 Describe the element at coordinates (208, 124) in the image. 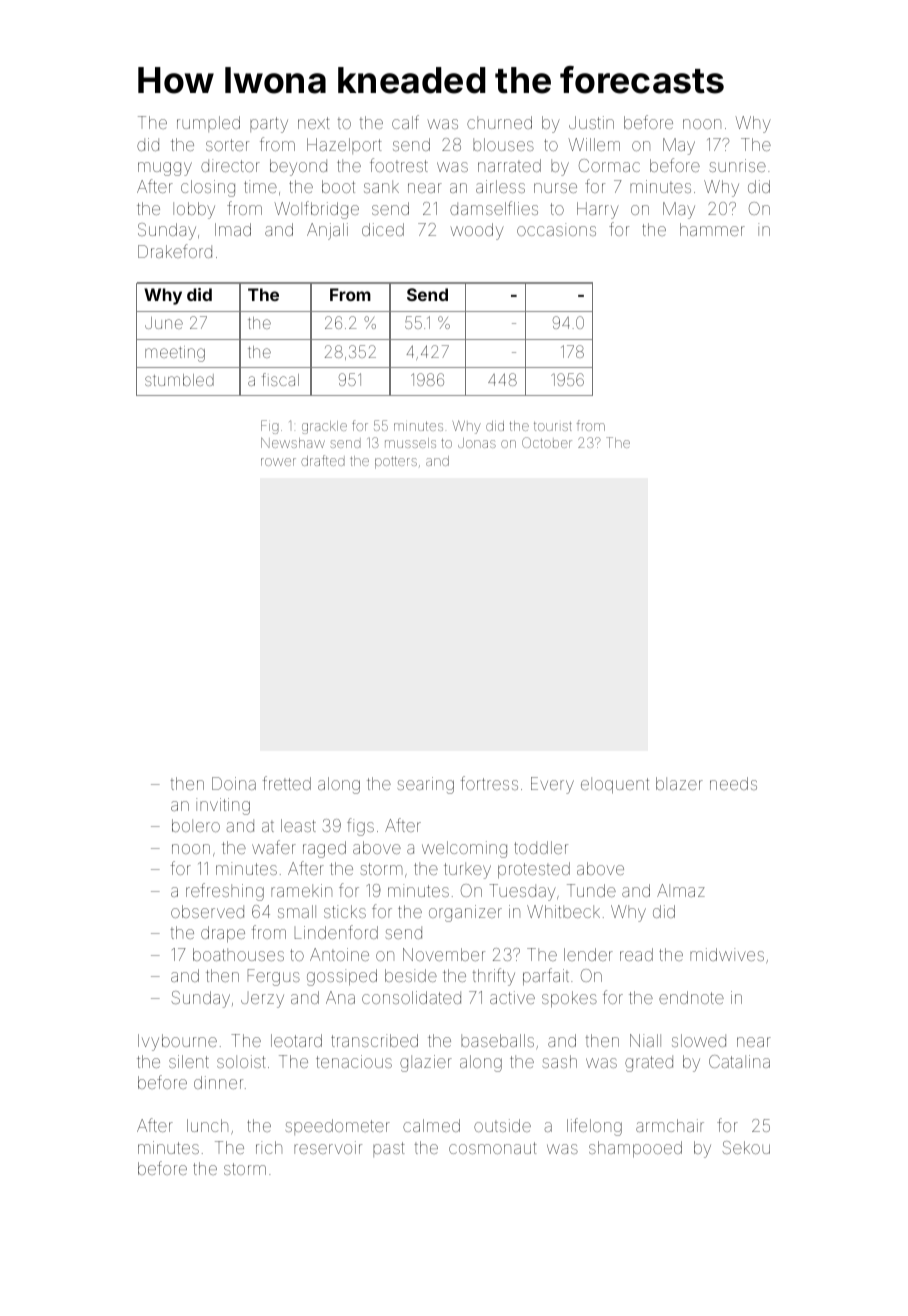

I see `rumpled` at that location.
